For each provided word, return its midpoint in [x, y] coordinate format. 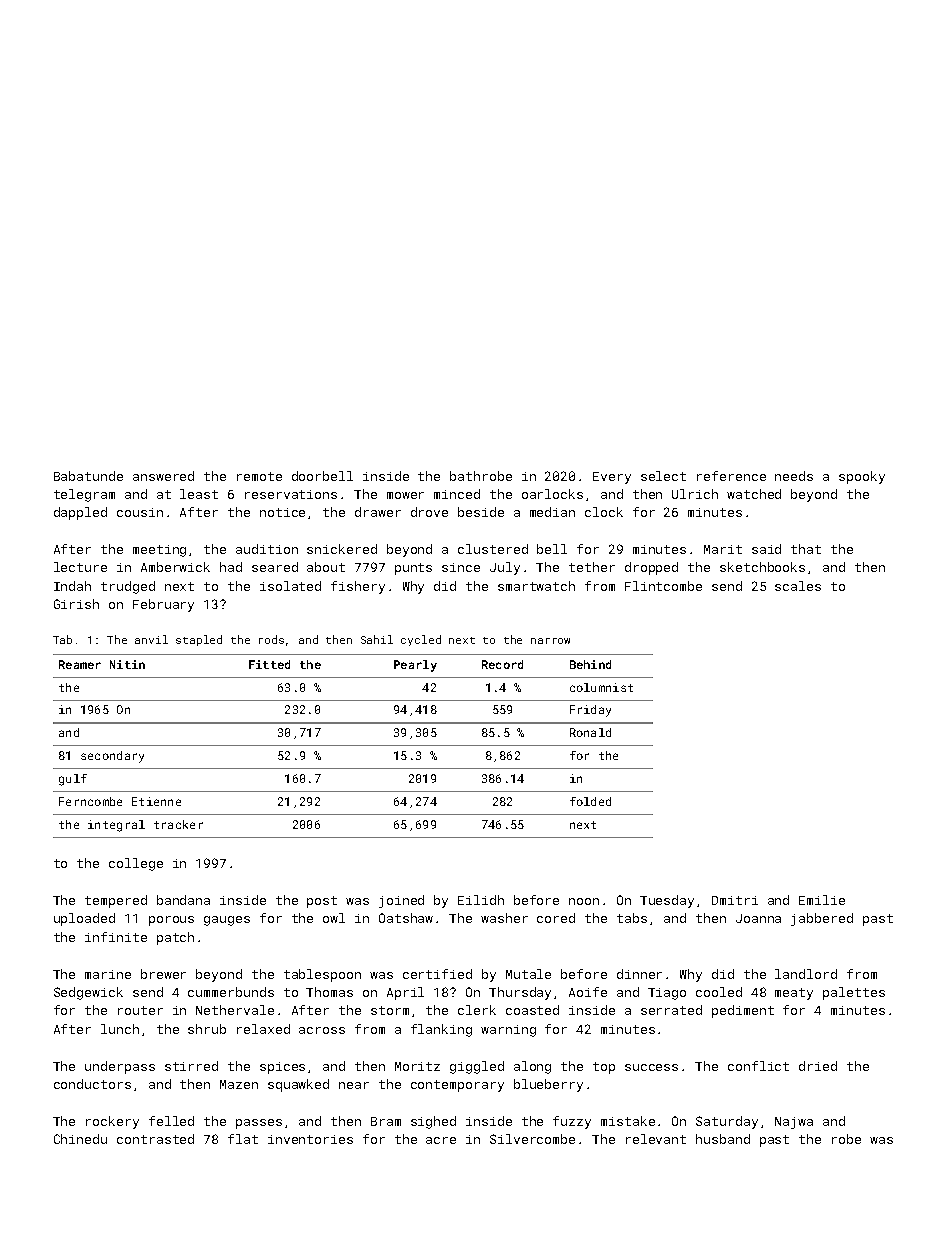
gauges [227, 921]
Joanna [758, 918]
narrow [550, 641]
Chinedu [80, 1139]
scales [798, 586]
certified [437, 974]
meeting [159, 551]
